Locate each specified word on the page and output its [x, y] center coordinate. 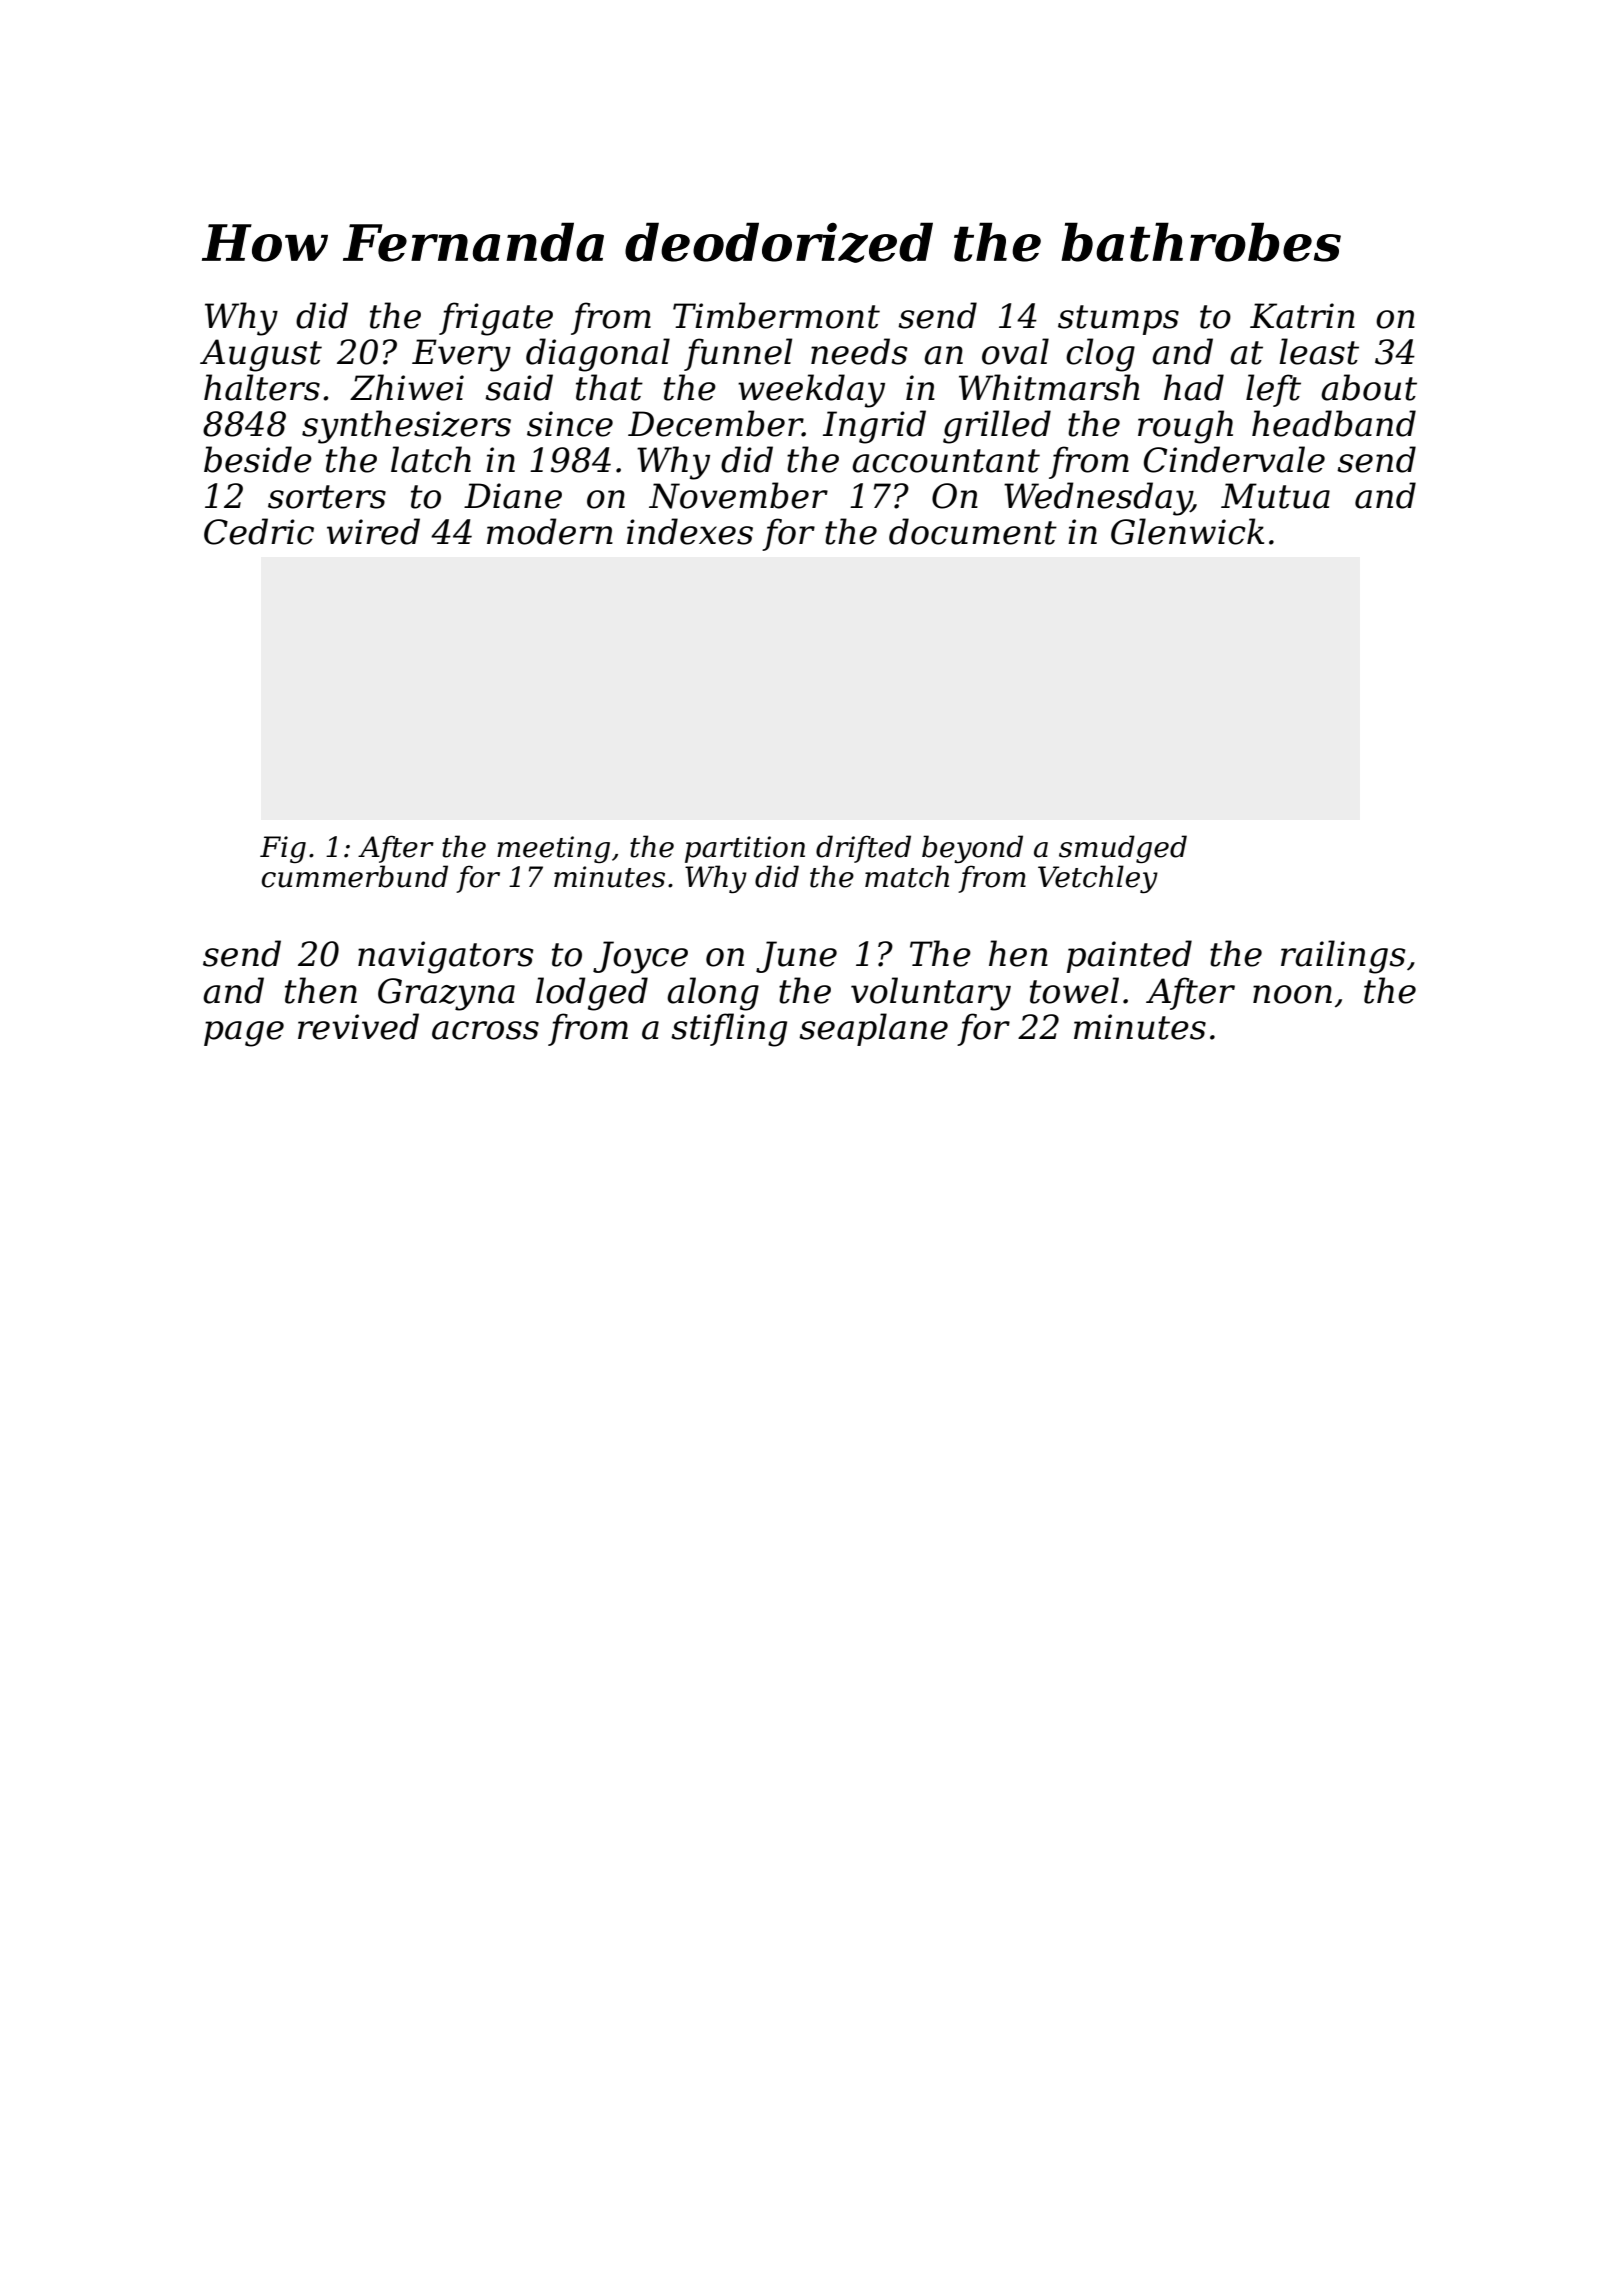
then [321, 990]
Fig [283, 849]
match [907, 876]
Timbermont [776, 315]
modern [550, 531]
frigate [496, 319]
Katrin [1302, 316]
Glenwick [1187, 531]
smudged [1123, 849]
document [973, 531]
